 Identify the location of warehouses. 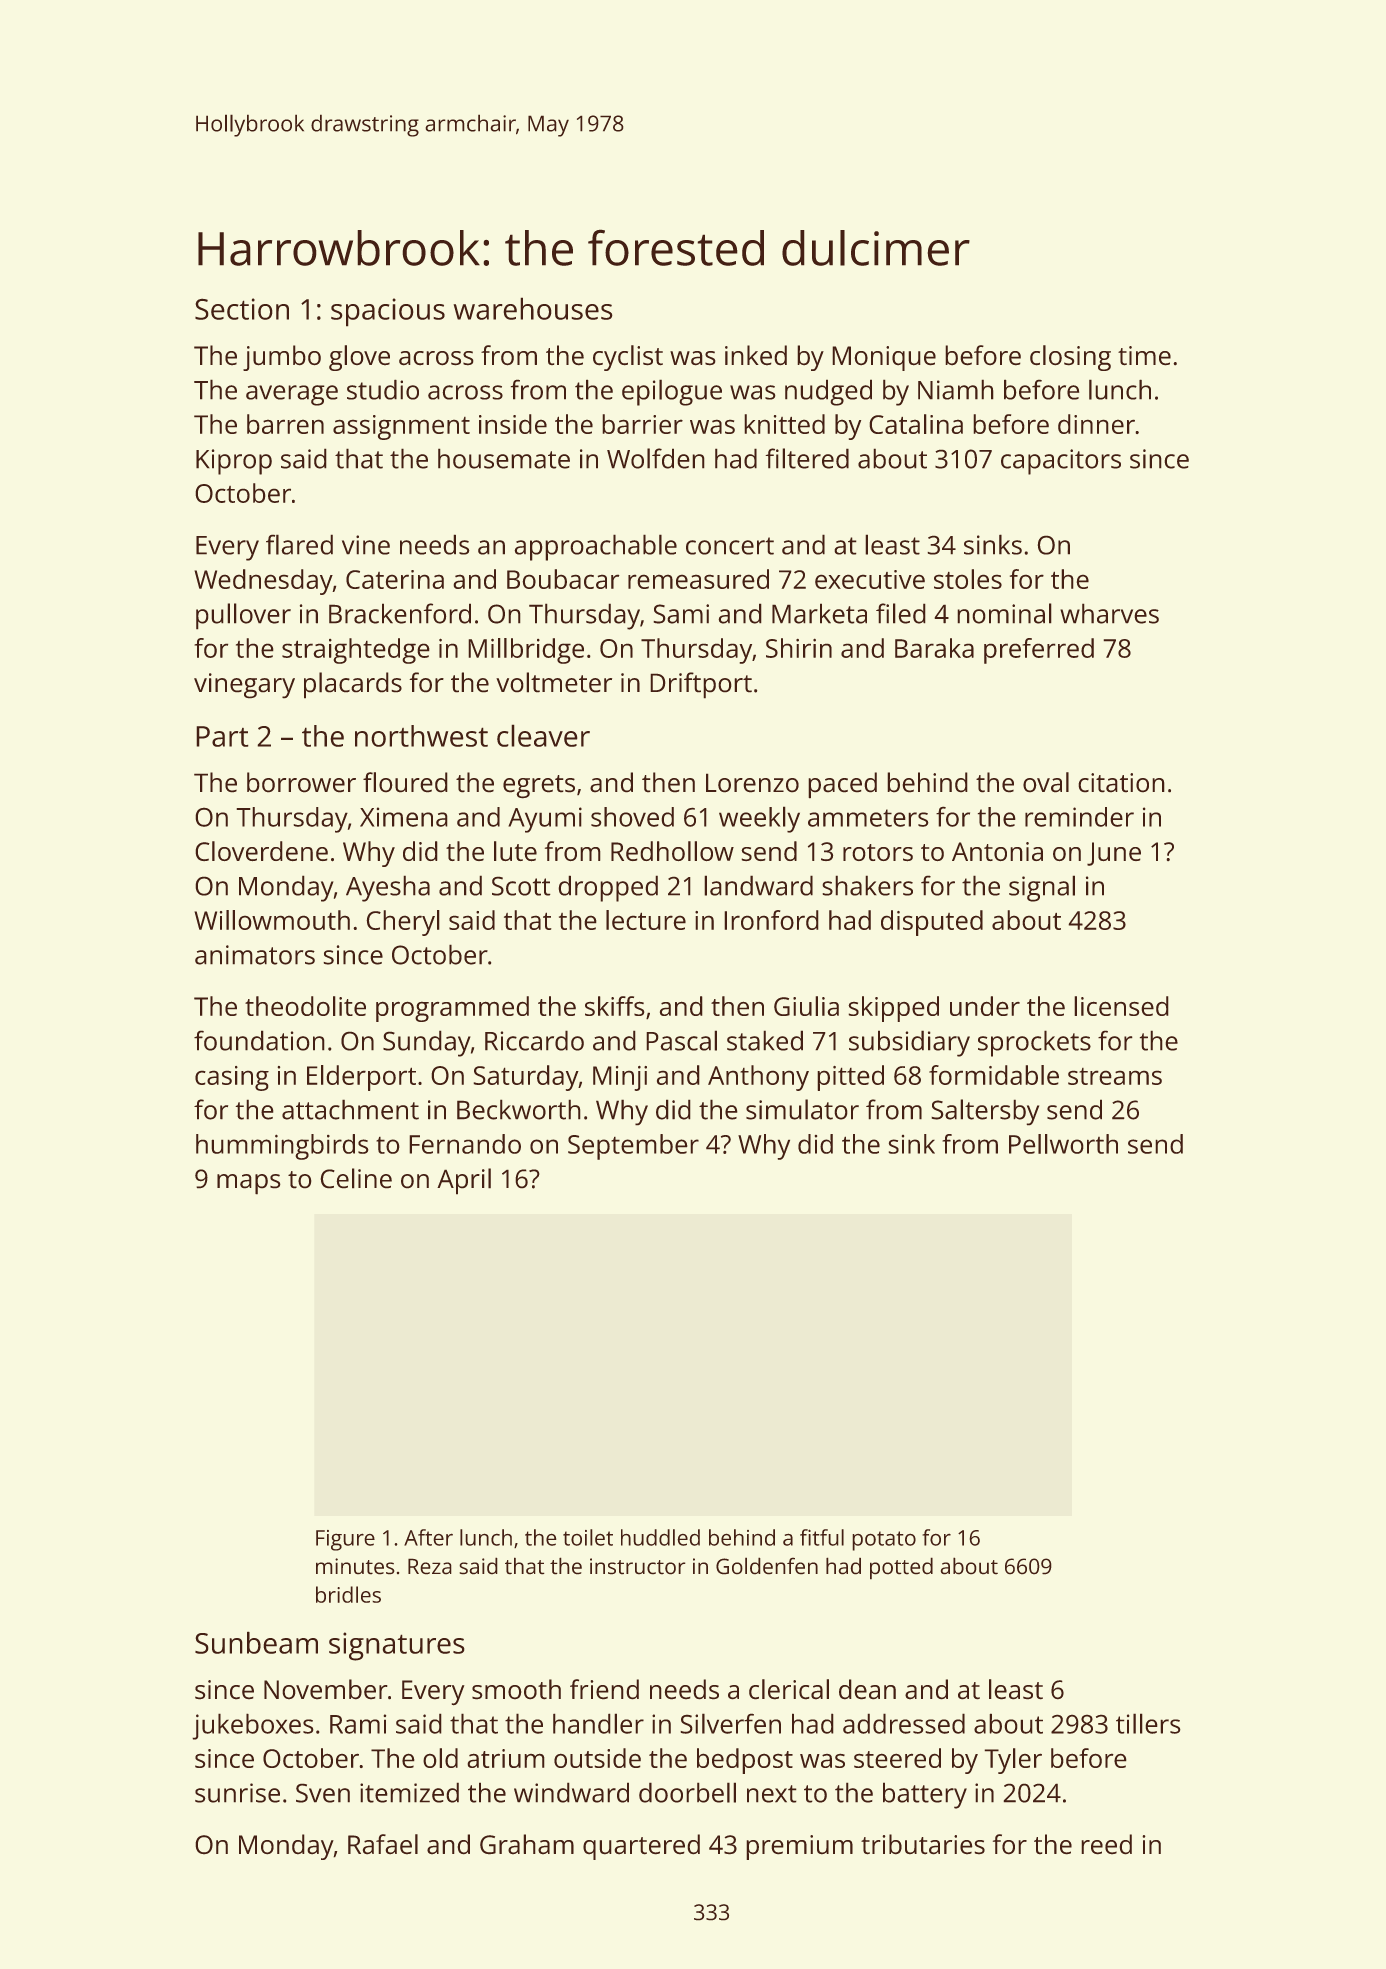
(533, 308).
